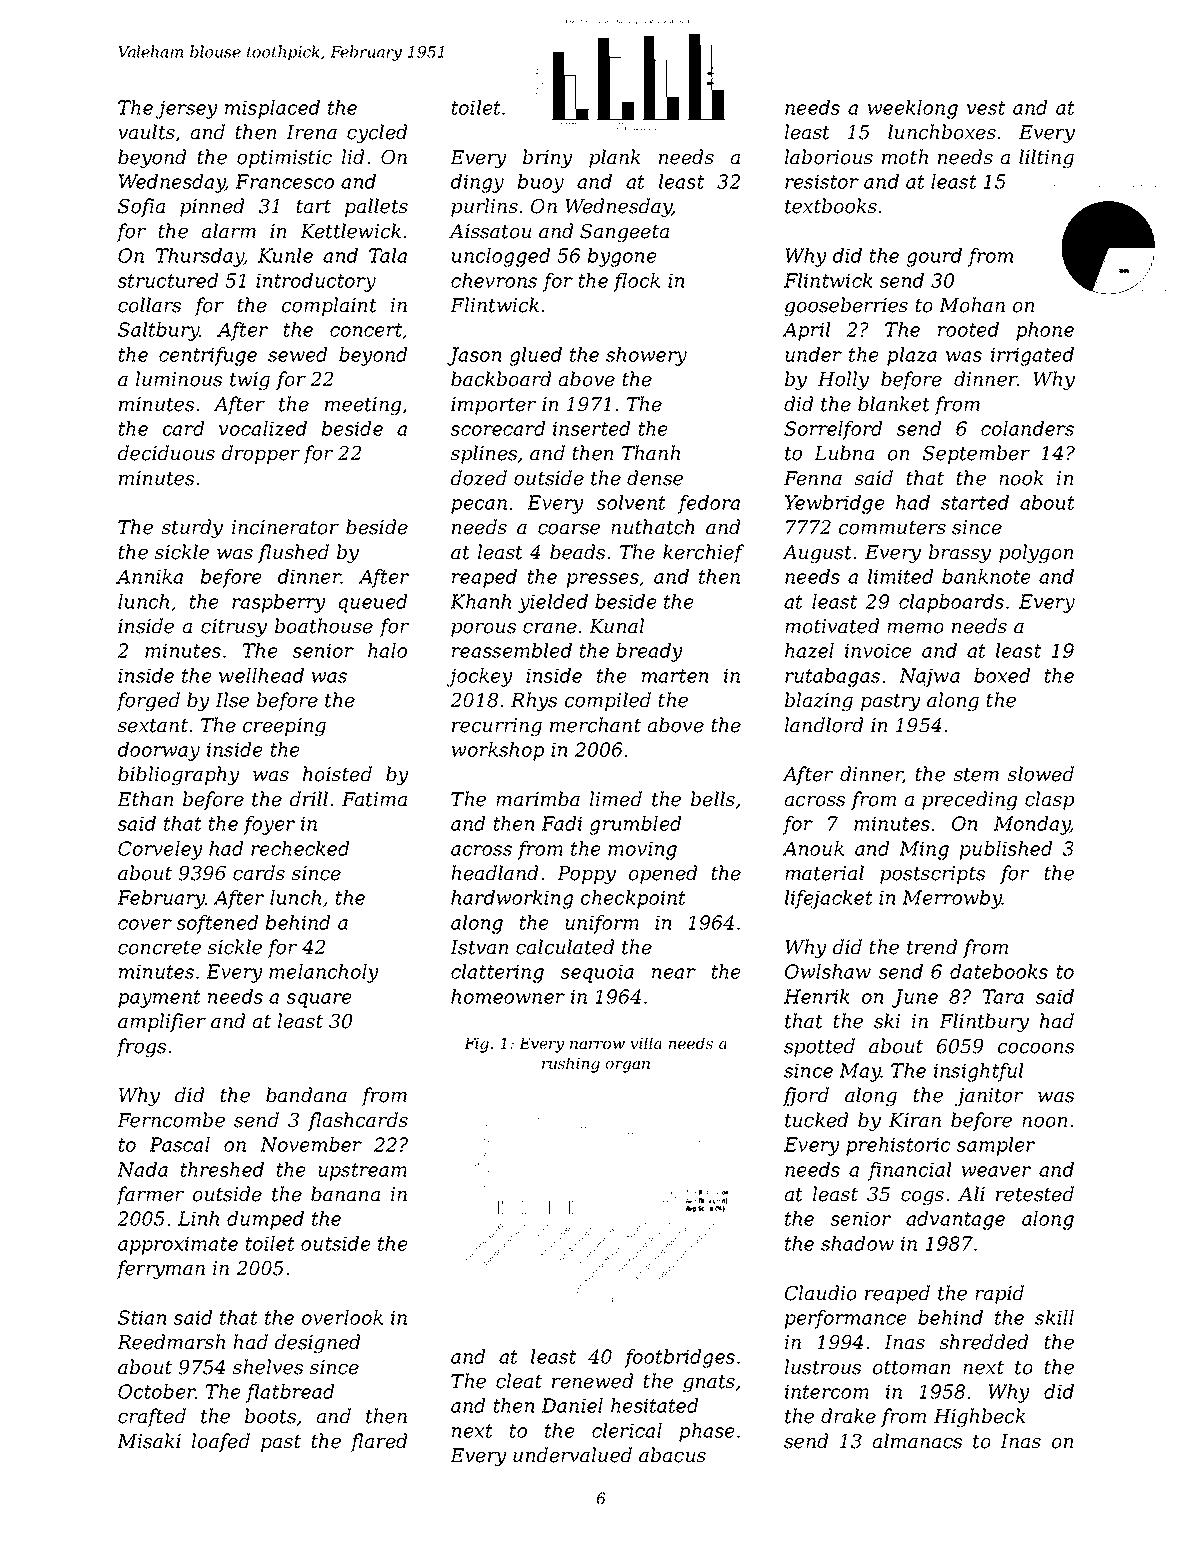  Describe the element at coordinates (829, 157) in the document. I see `laborious` at that location.
